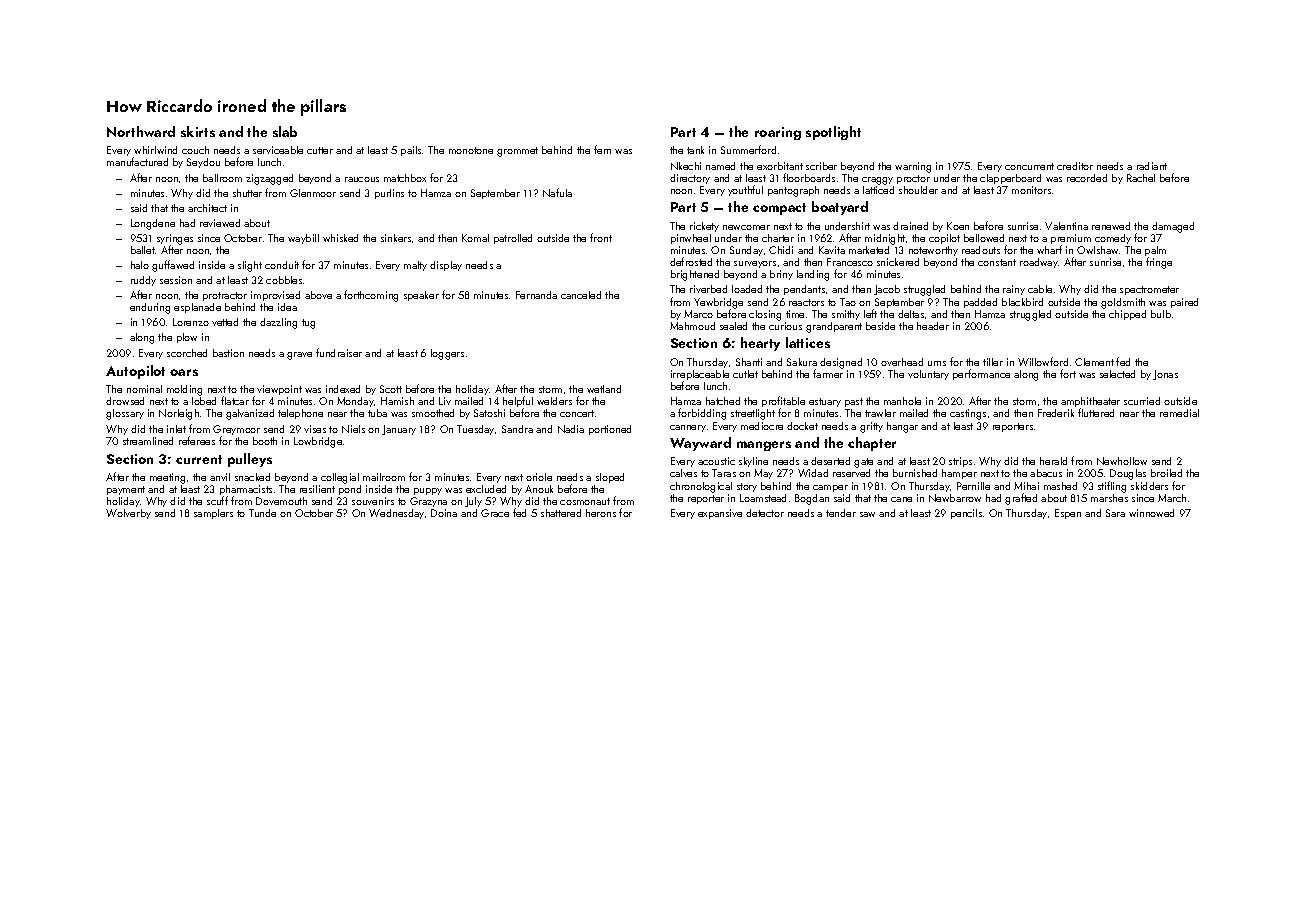  Describe the element at coordinates (809, 177) in the screenshot. I see `floorboards` at that location.
